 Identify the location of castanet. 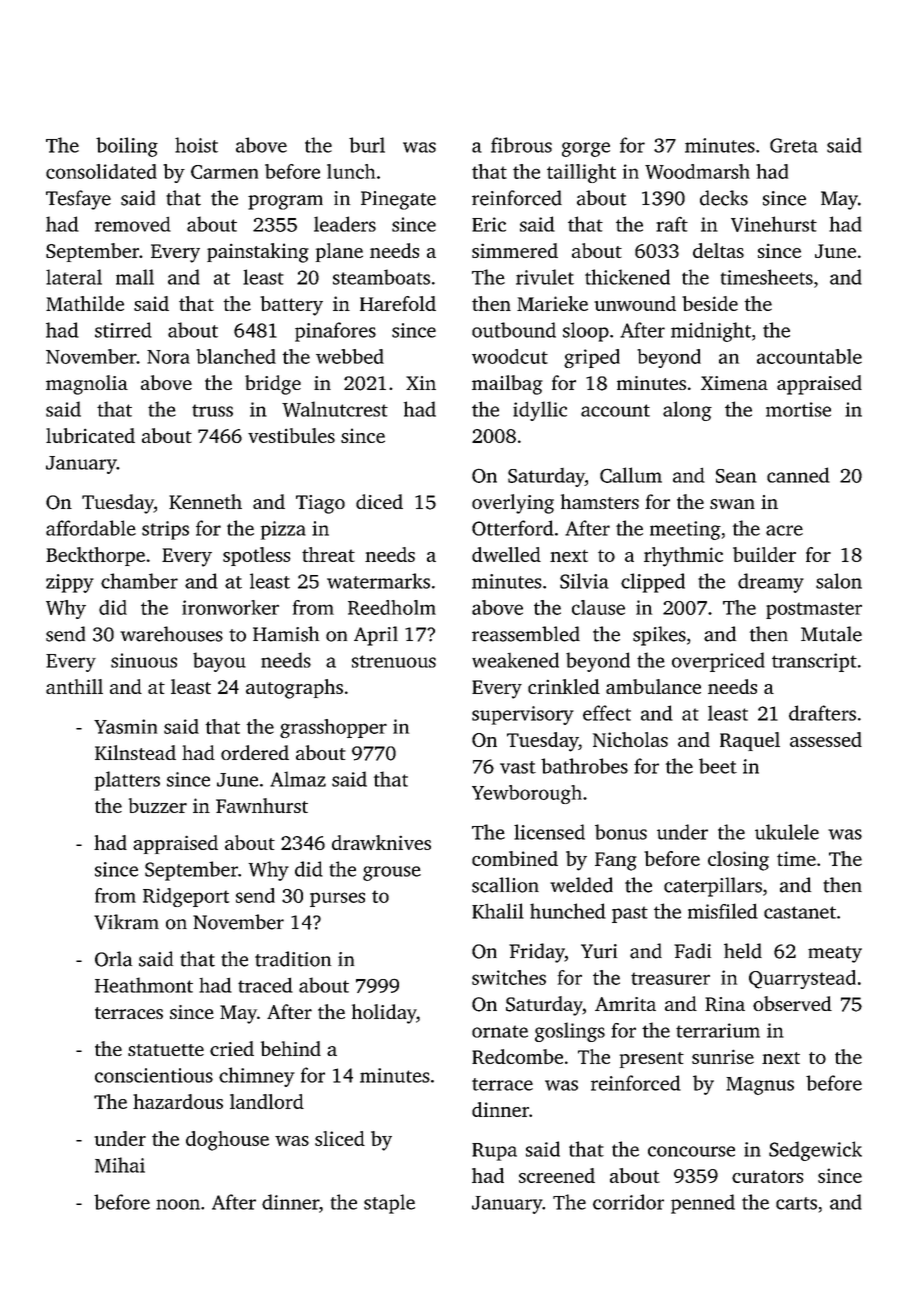
(800, 912).
